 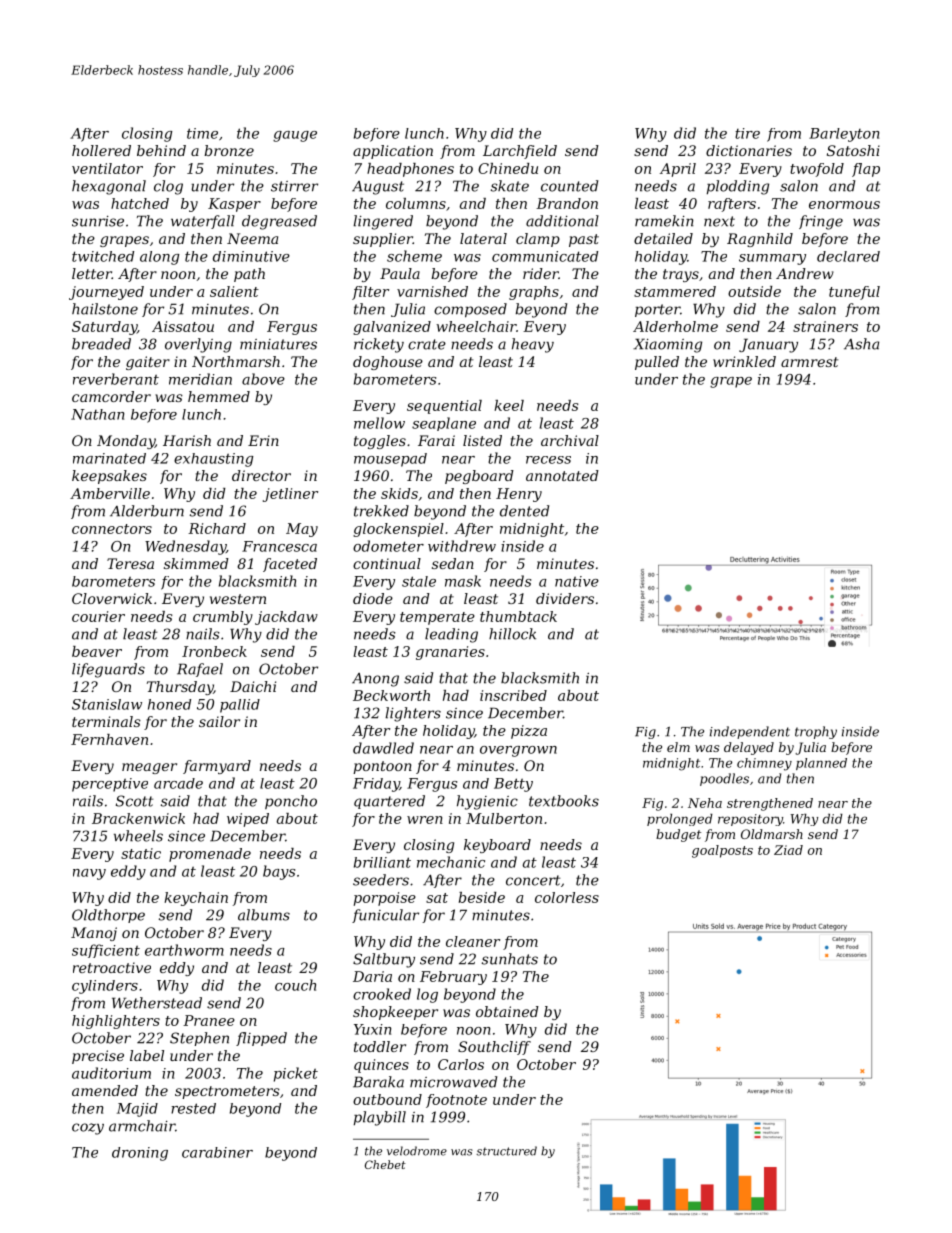 What do you see at coordinates (463, 581) in the screenshot?
I see `mask` at bounding box center [463, 581].
